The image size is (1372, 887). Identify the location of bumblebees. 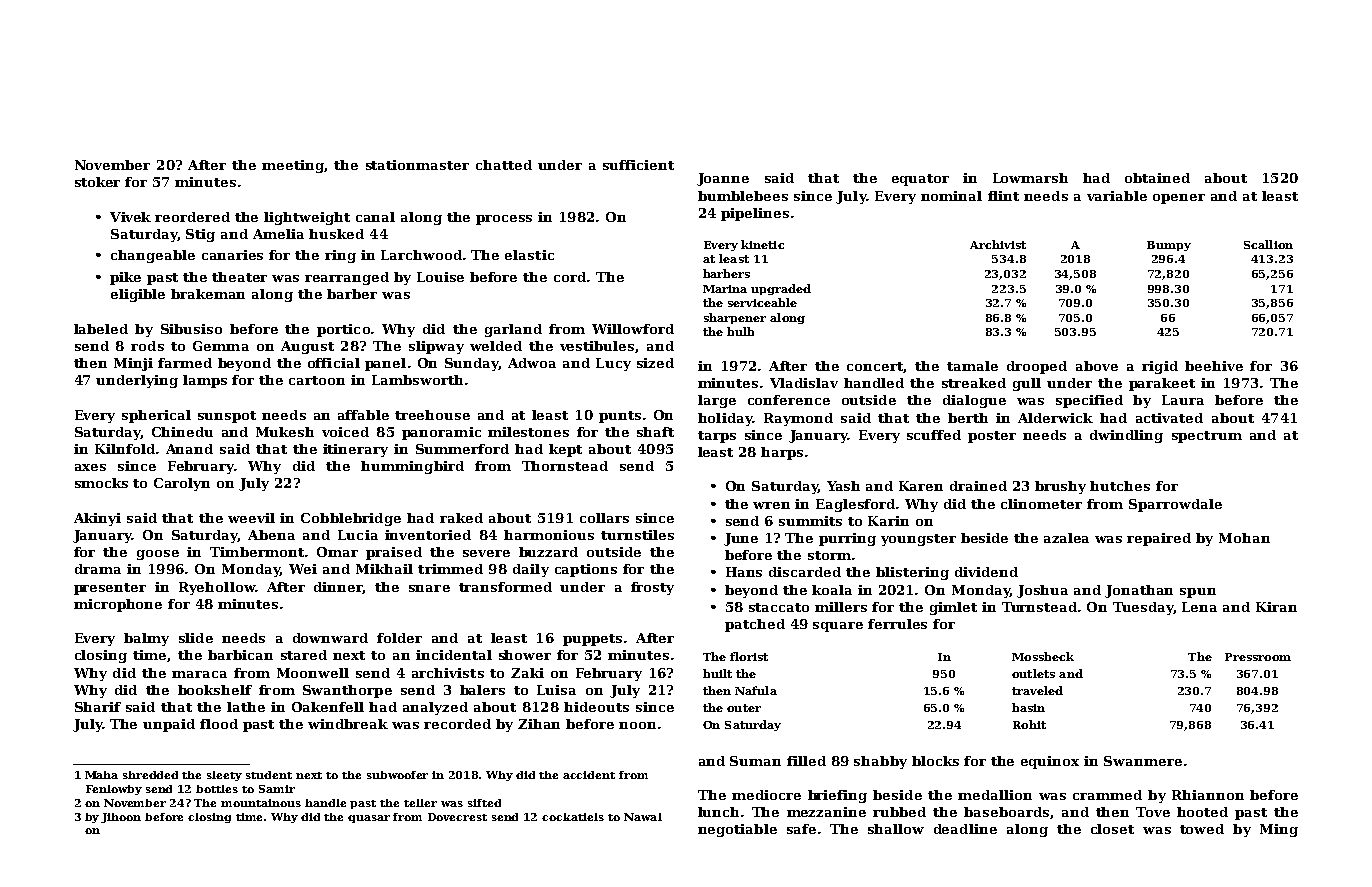
(743, 196).
